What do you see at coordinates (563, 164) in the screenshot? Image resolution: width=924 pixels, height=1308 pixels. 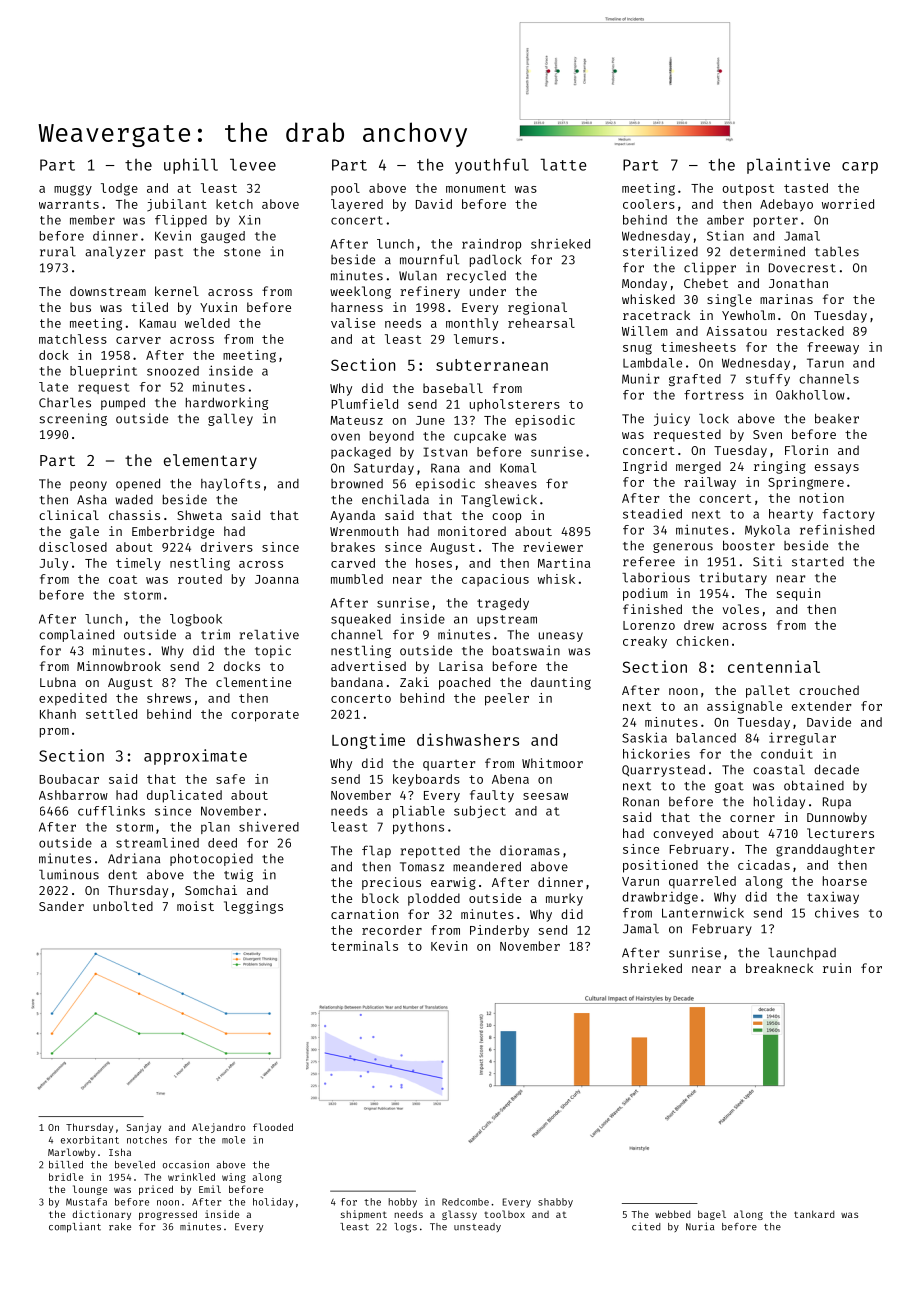 I see `latte` at bounding box center [563, 164].
